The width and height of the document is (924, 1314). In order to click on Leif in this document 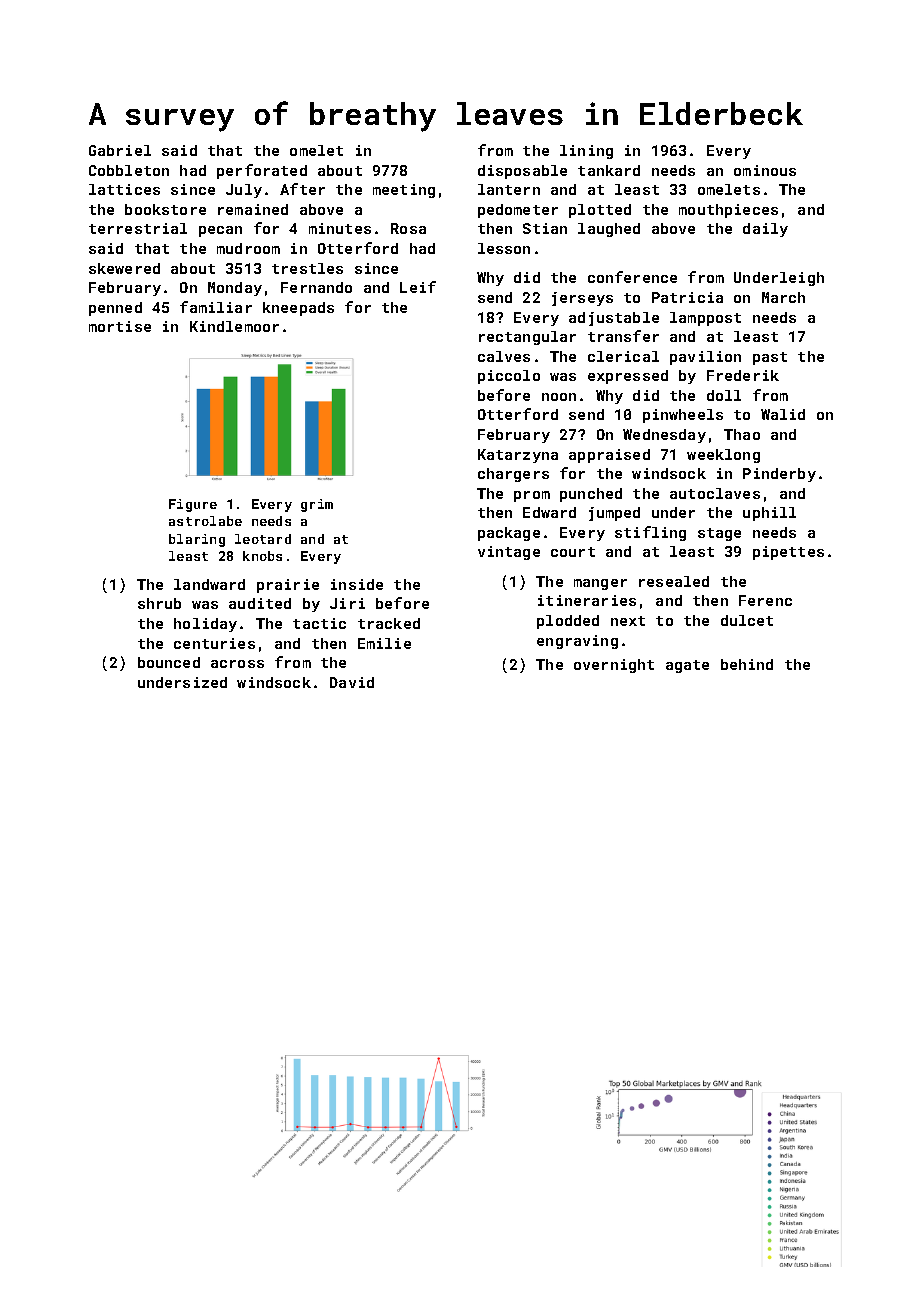, I will do `click(418, 287)`.
